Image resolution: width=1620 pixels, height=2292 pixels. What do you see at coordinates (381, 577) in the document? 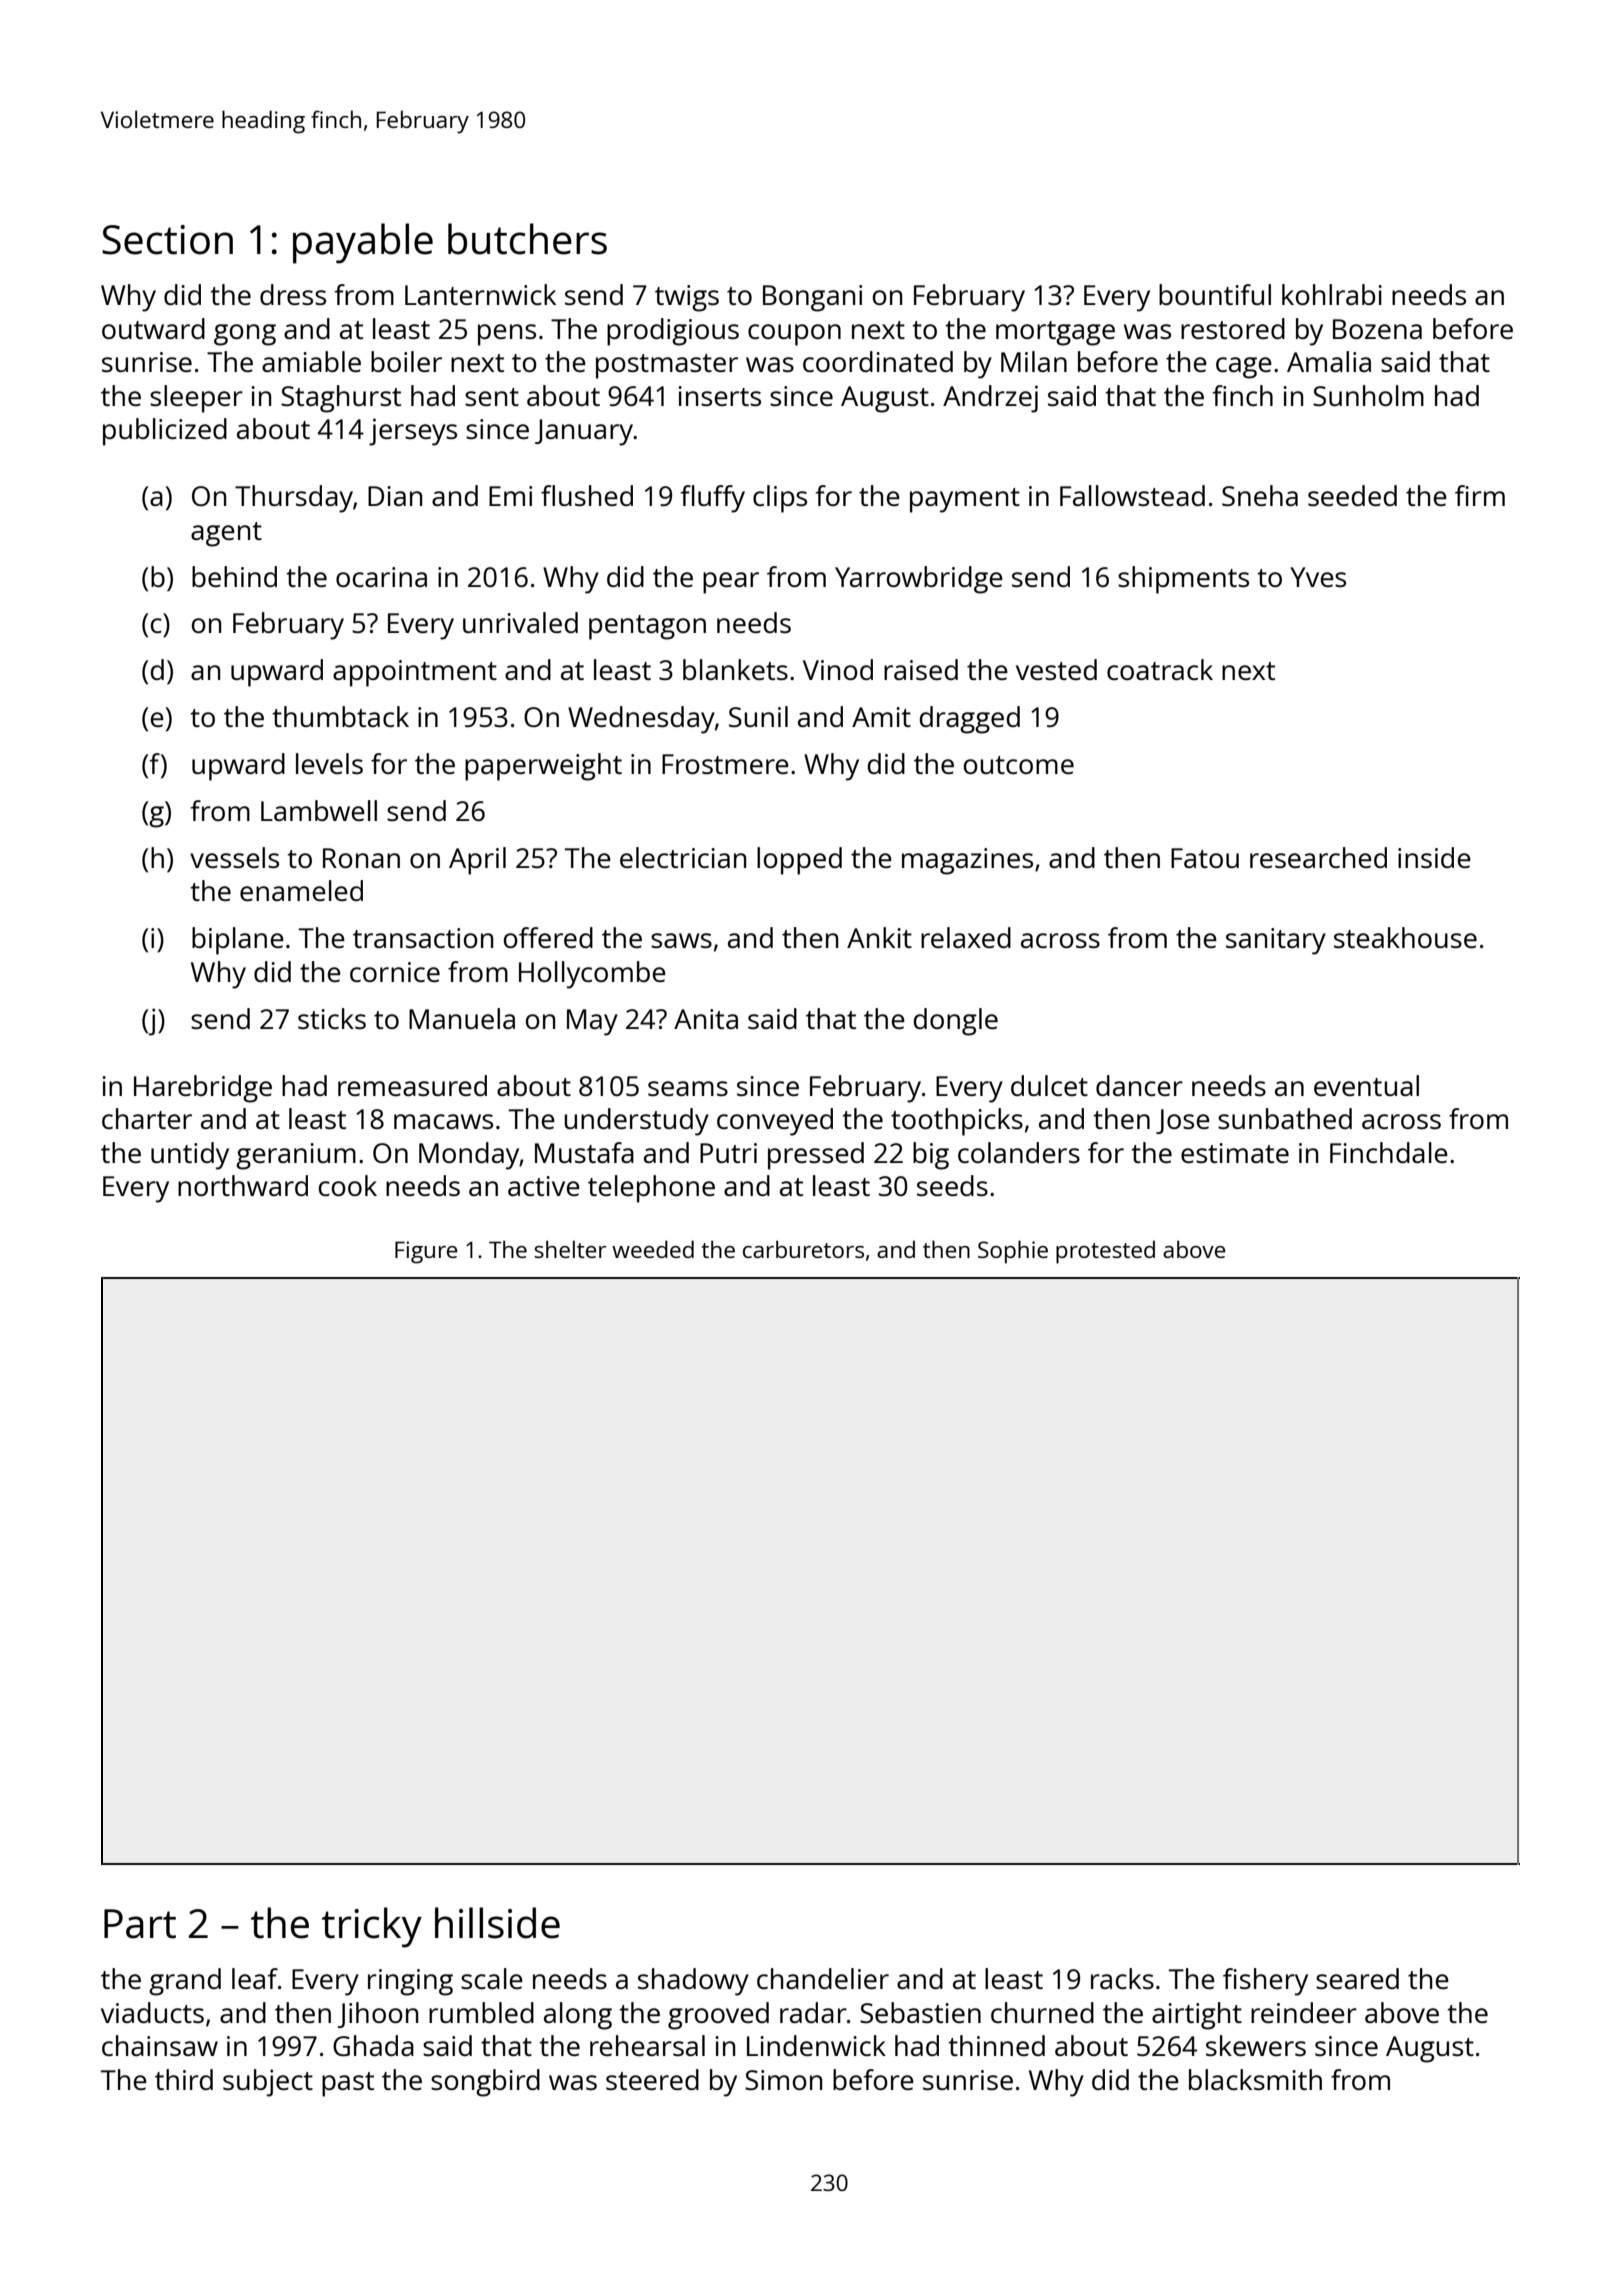
I see `ocarina` at bounding box center [381, 577].
